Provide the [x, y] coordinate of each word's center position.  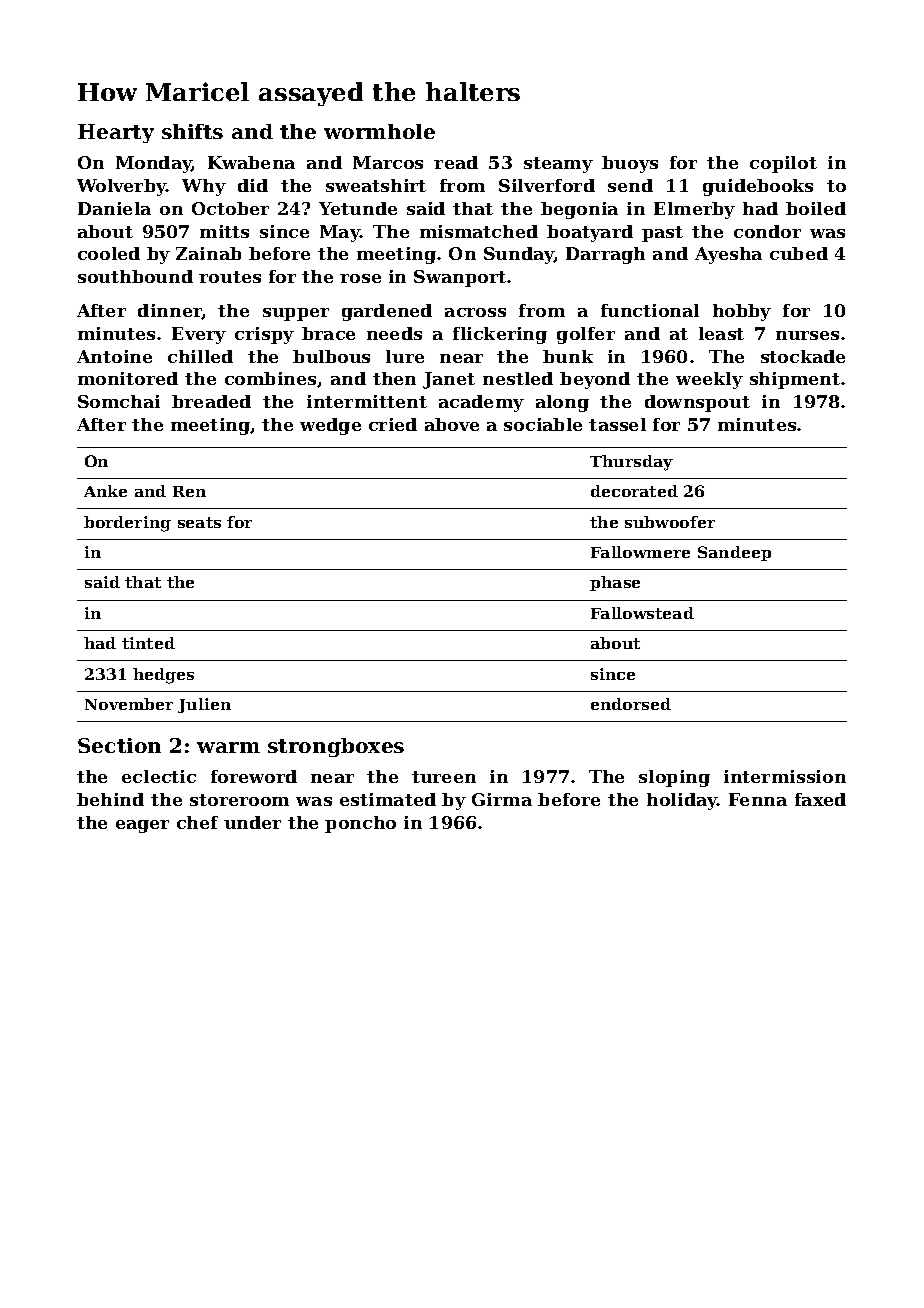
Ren [189, 491]
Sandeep [734, 553]
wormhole [379, 131]
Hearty [116, 133]
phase [615, 583]
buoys [630, 164]
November [129, 704]
